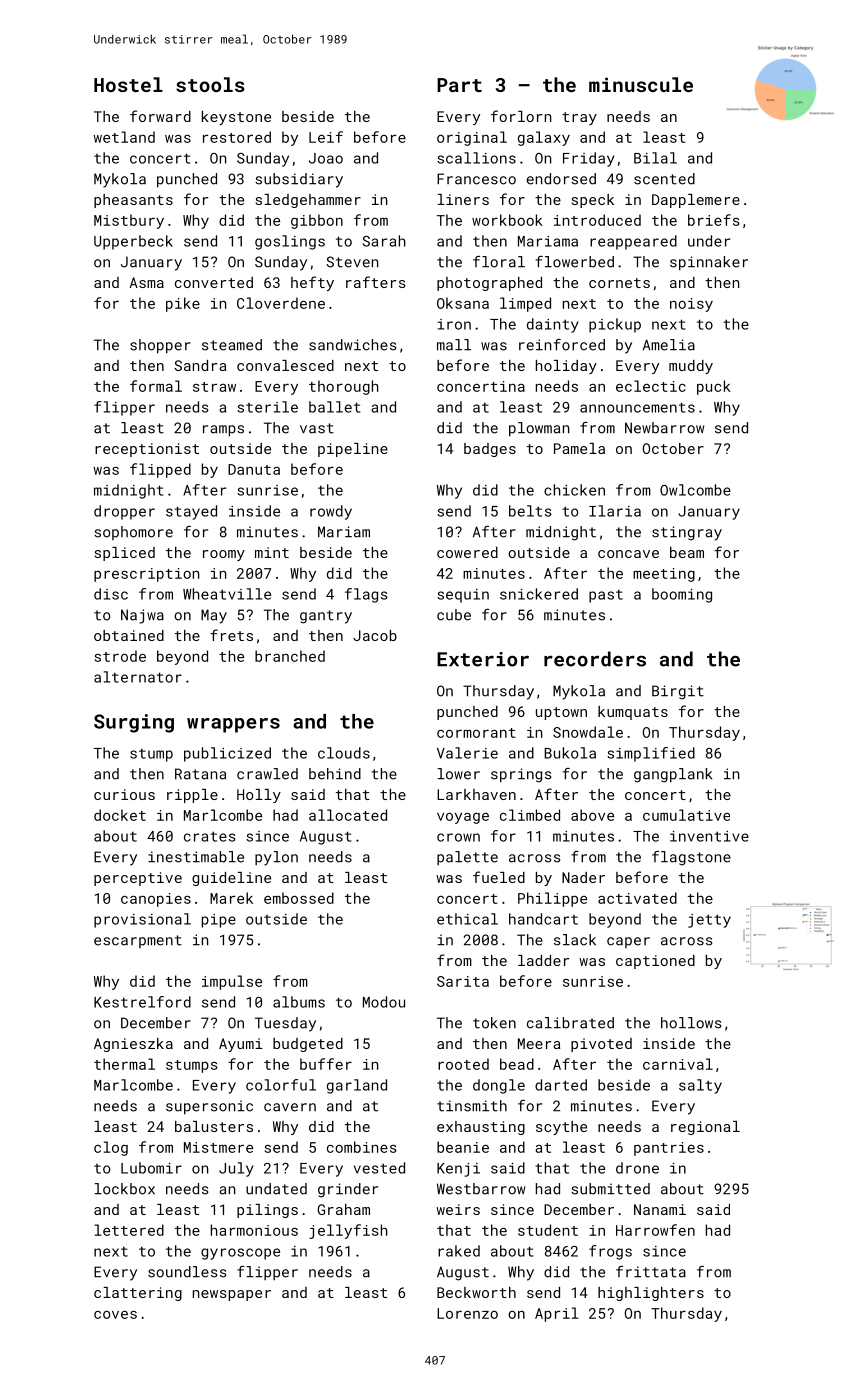  Describe the element at coordinates (231, 635) in the page. I see `frets` at that location.
